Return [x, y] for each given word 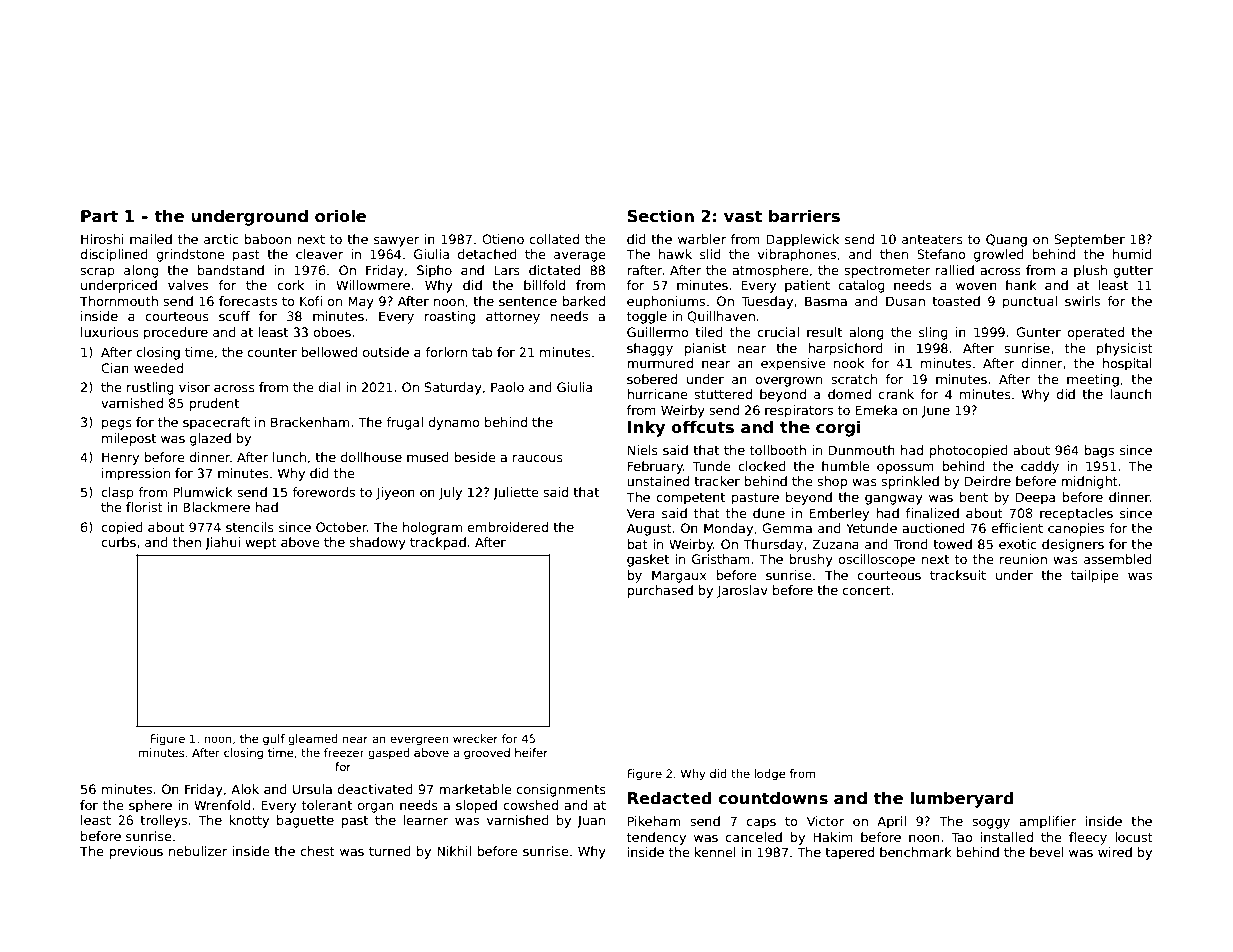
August [649, 529]
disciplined [114, 255]
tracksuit [958, 575]
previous [136, 852]
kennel [715, 852]
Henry [120, 458]
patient [807, 286]
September [1089, 240]
